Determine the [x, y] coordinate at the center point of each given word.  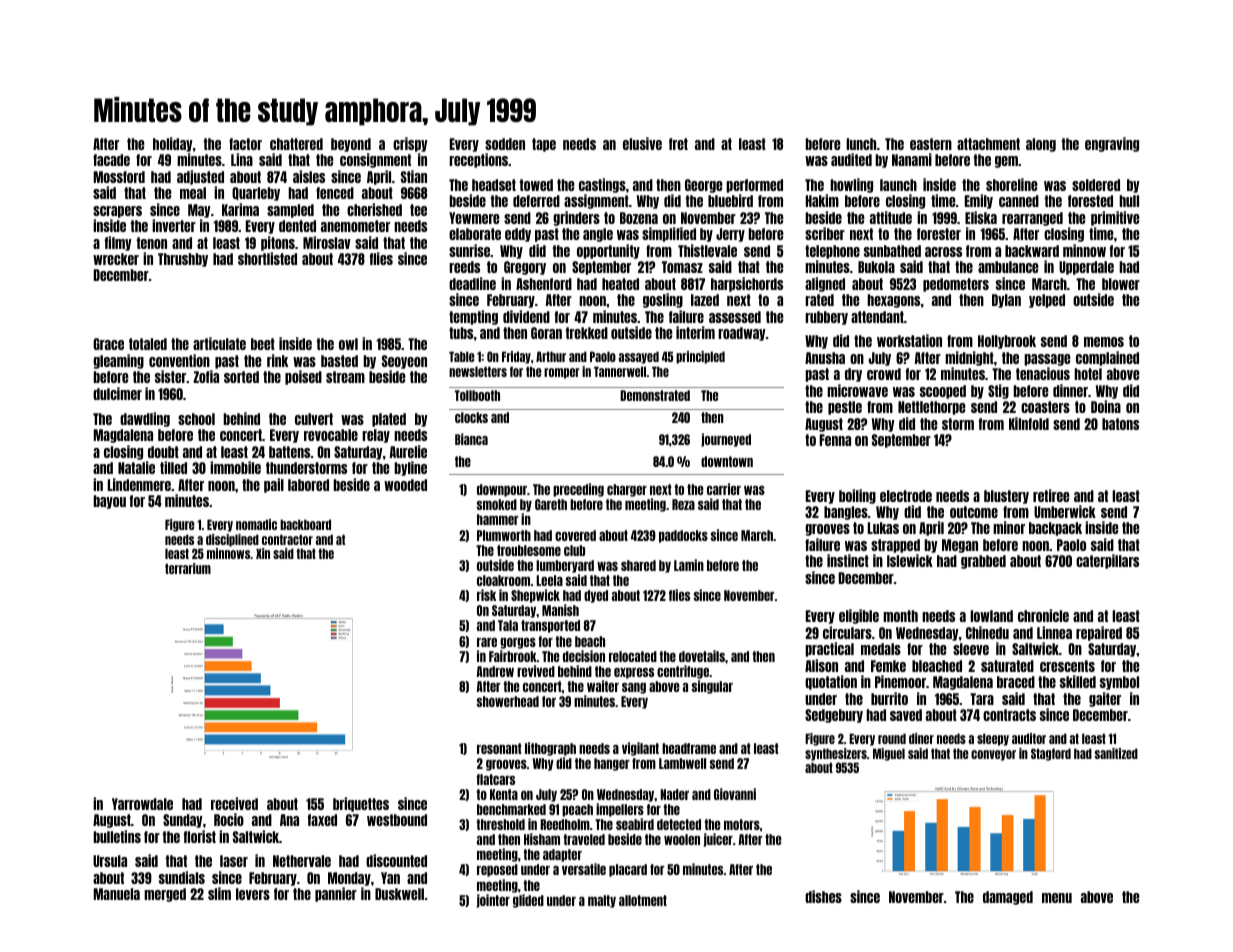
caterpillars [1107, 561]
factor [245, 144]
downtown [727, 461]
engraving [1112, 144]
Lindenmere [139, 484]
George [704, 186]
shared [638, 565]
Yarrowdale [142, 804]
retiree [1051, 495]
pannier [336, 894]
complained [1107, 358]
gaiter [1105, 699]
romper [562, 373]
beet [263, 344]
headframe [689, 748]
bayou [109, 502]
